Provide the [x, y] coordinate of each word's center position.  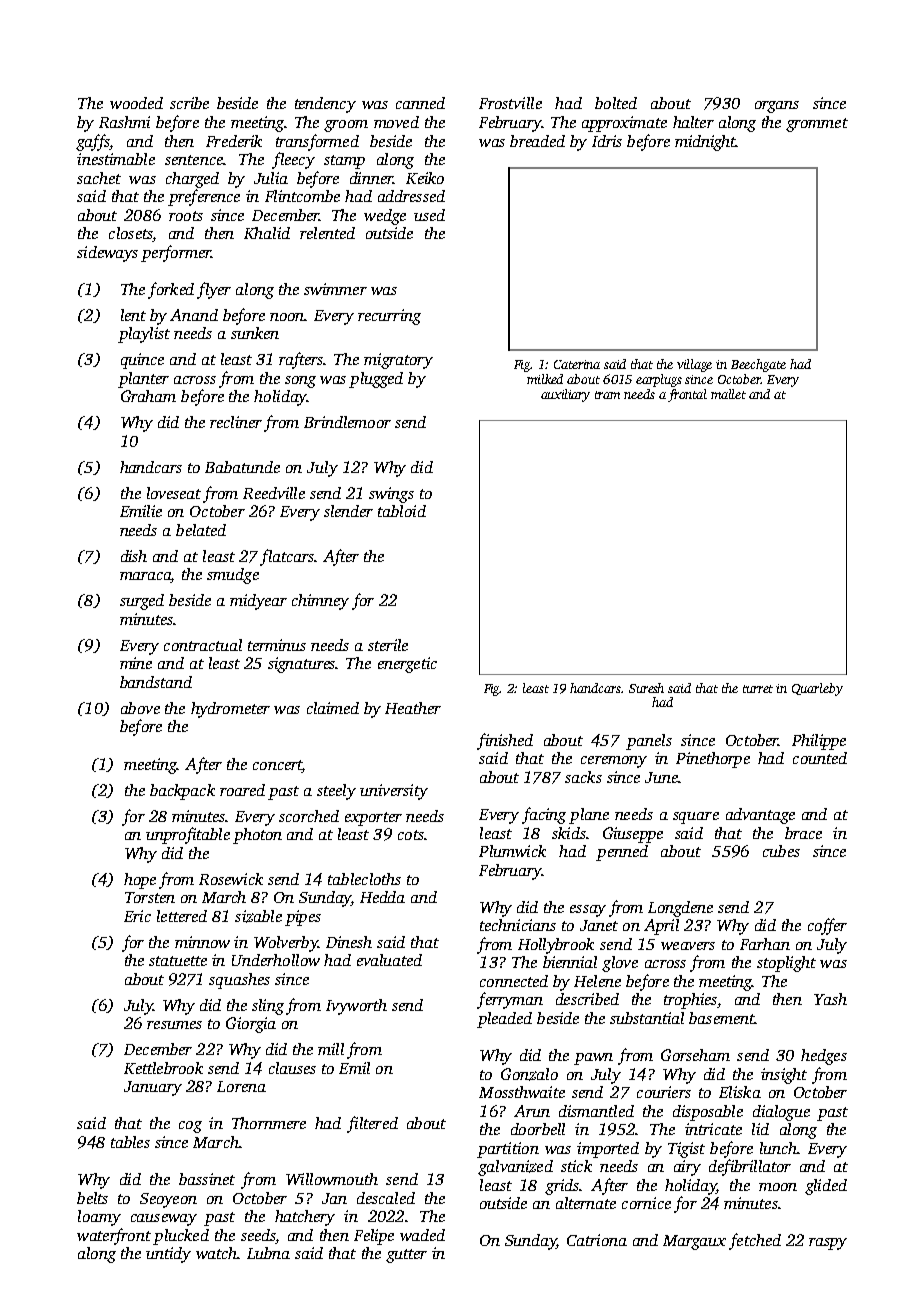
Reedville [274, 493]
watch [216, 1253]
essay [588, 911]
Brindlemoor [347, 422]
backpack [182, 792]
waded [422, 1235]
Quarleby [817, 689]
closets [130, 233]
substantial [647, 1018]
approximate [624, 124]
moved [396, 122]
